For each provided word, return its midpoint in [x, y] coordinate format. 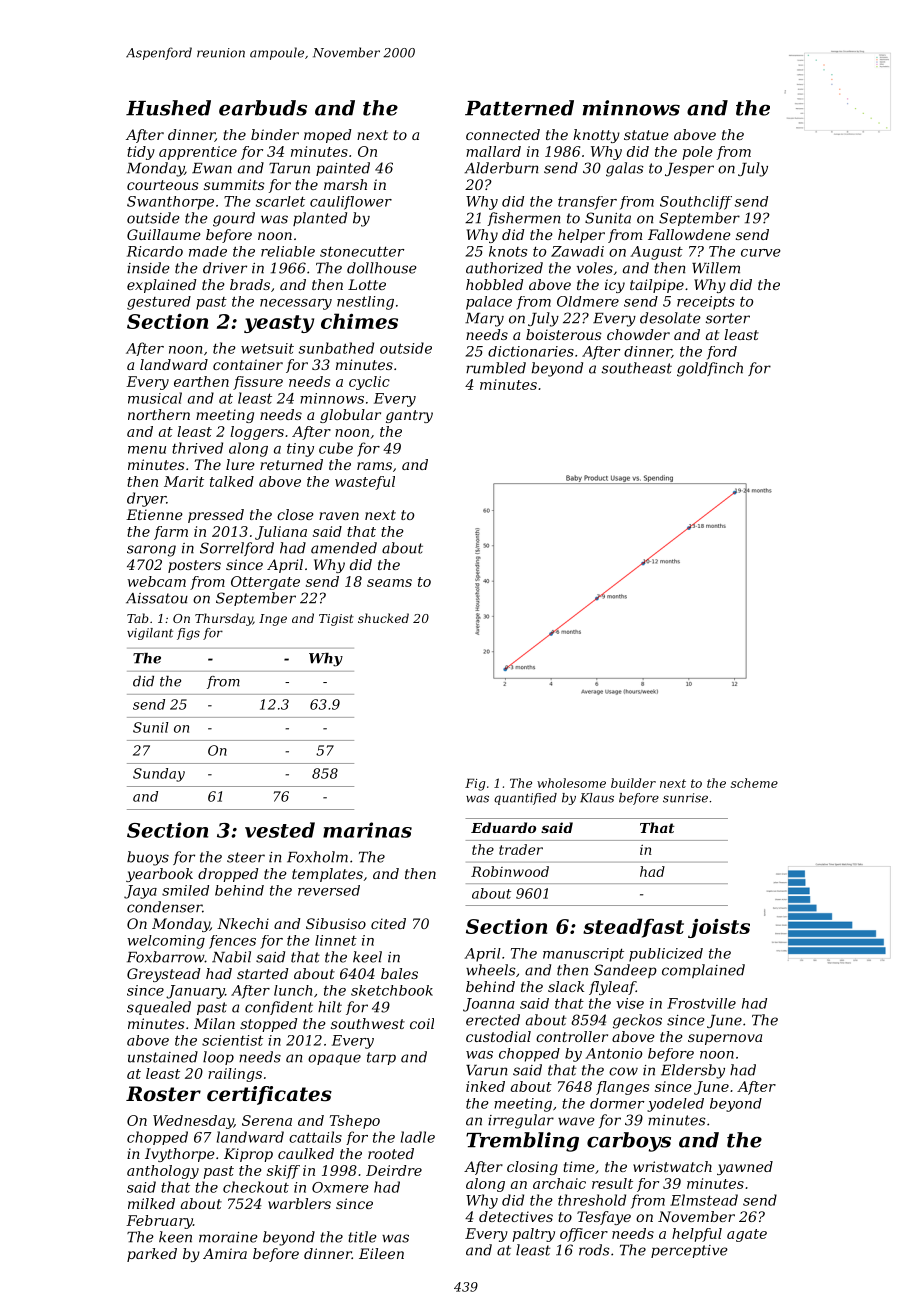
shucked [383, 618]
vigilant [150, 634]
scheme [754, 783]
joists [719, 928]
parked [152, 1255]
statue [646, 135]
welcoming [166, 942]
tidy [141, 153]
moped [327, 136]
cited [388, 923]
